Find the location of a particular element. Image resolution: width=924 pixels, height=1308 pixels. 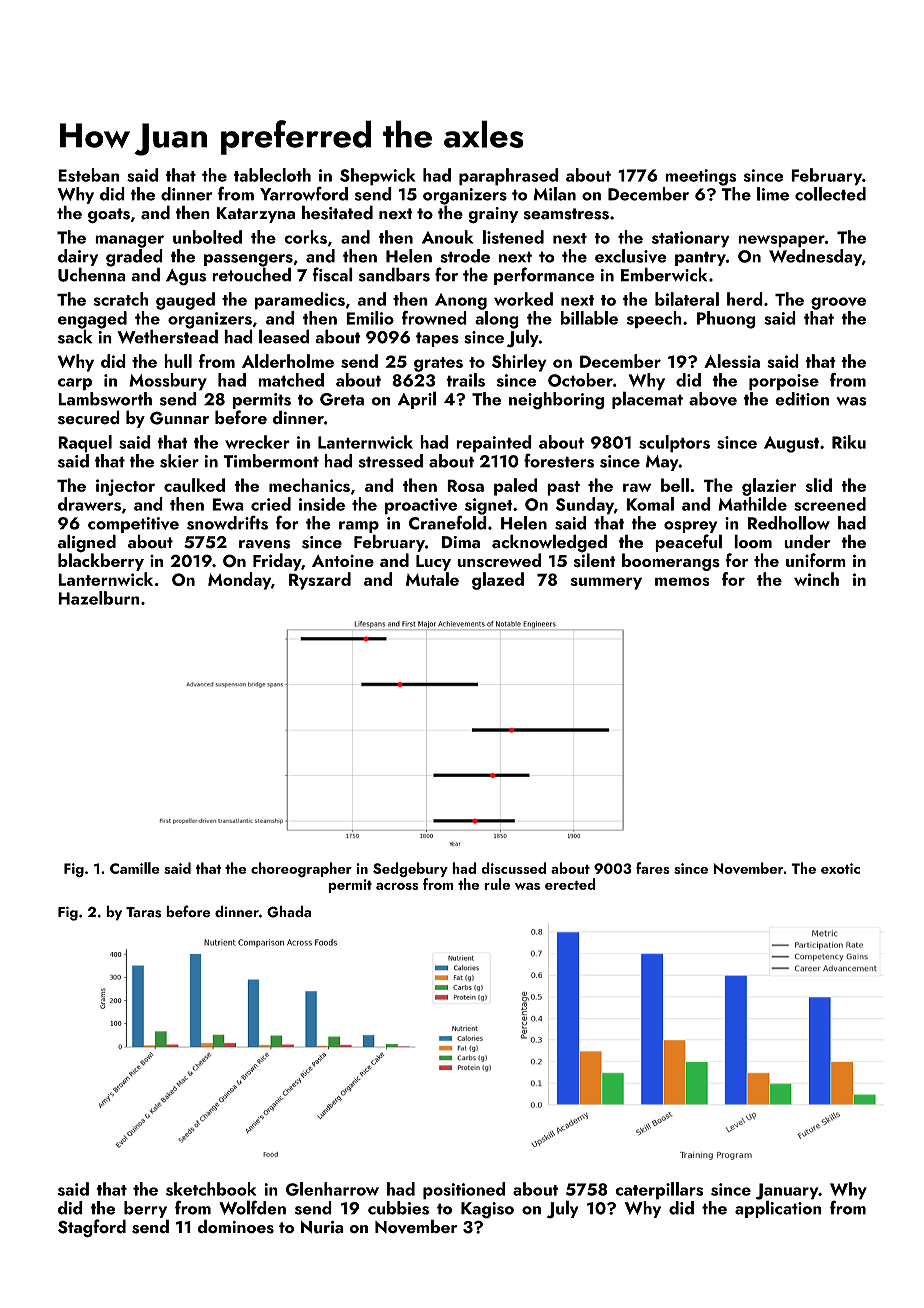

Hazelburn is located at coordinates (99, 598).
